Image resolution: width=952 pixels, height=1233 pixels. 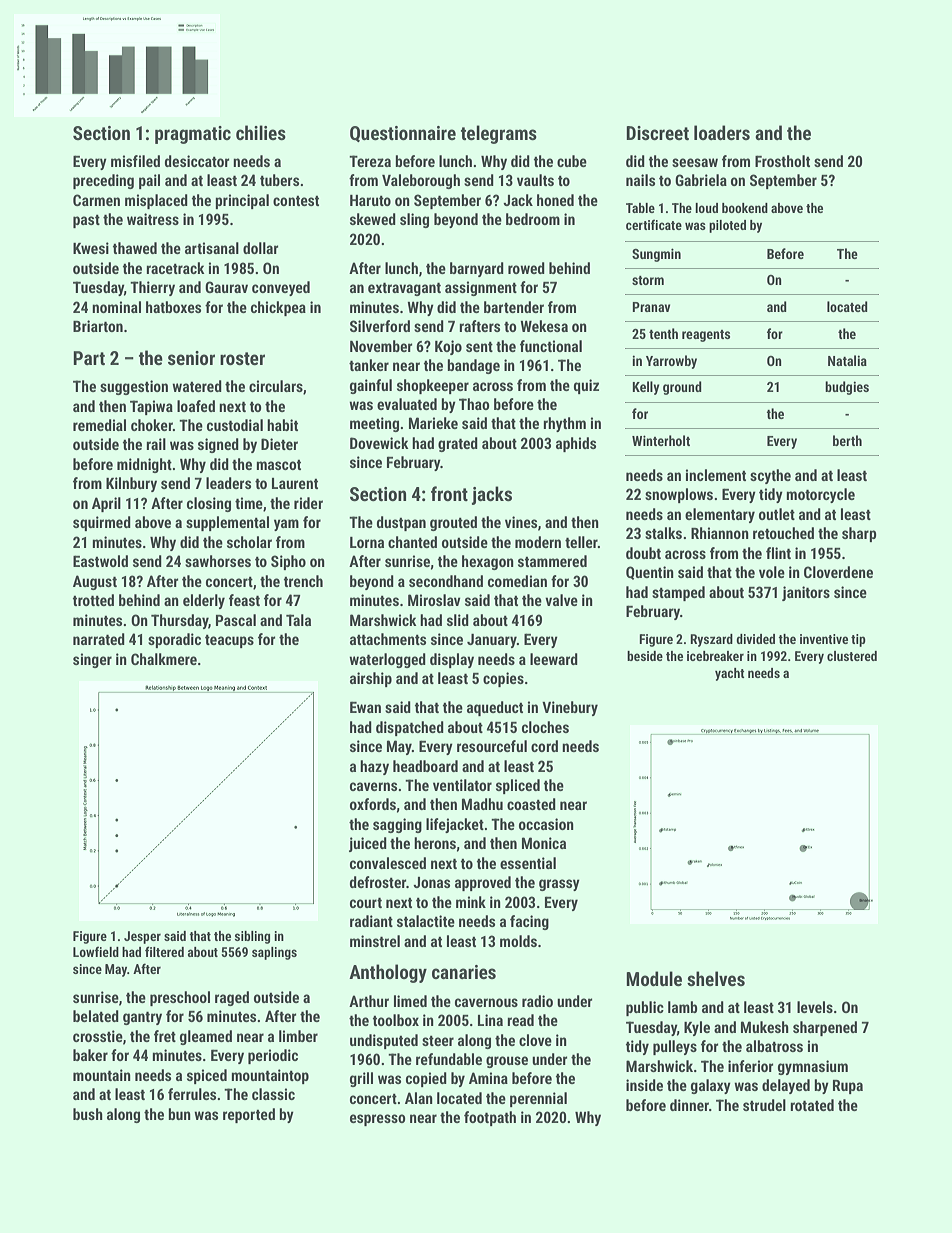 I want to click on dinner, so click(x=689, y=1105).
